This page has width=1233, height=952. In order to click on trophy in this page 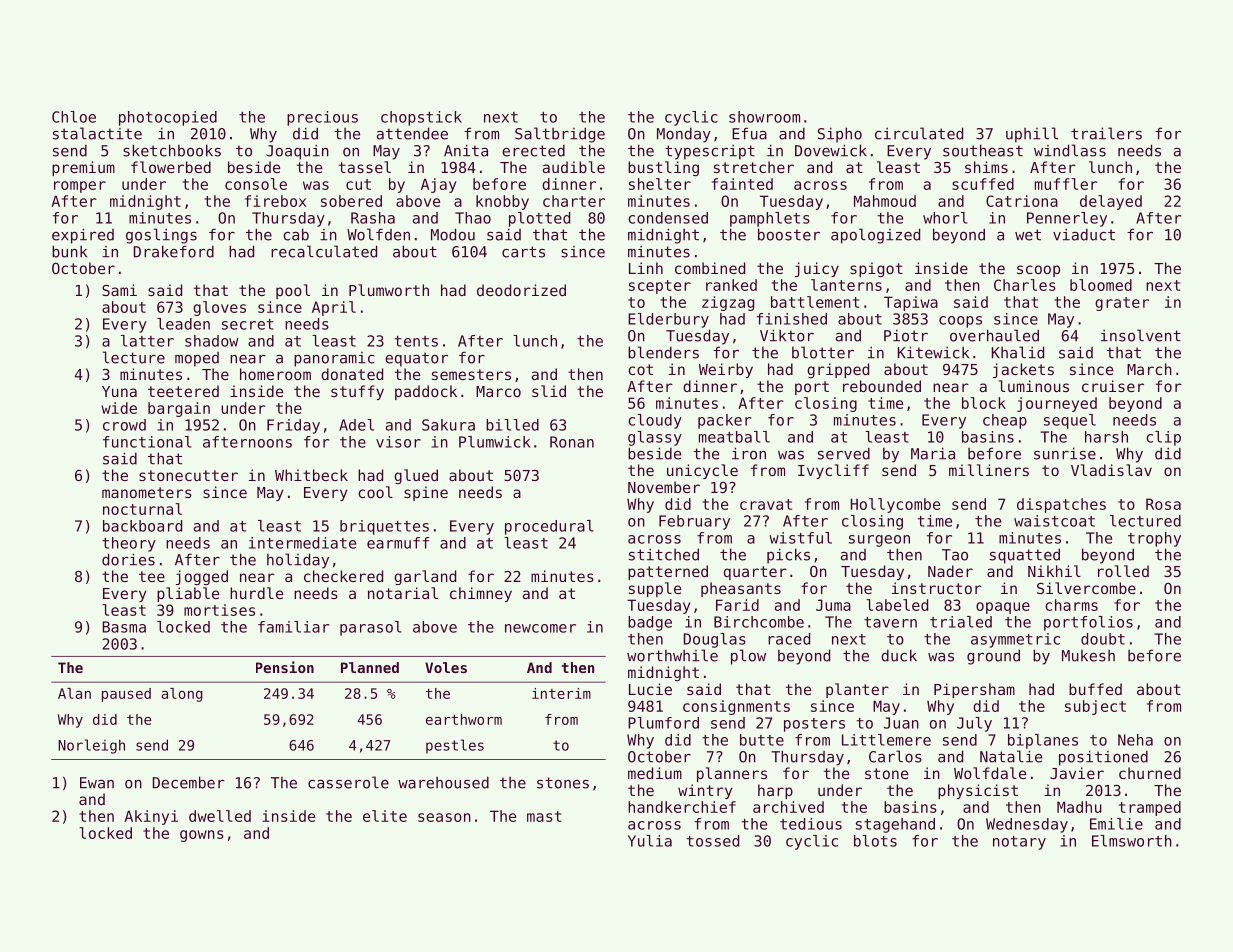, I will do `click(1154, 539)`.
